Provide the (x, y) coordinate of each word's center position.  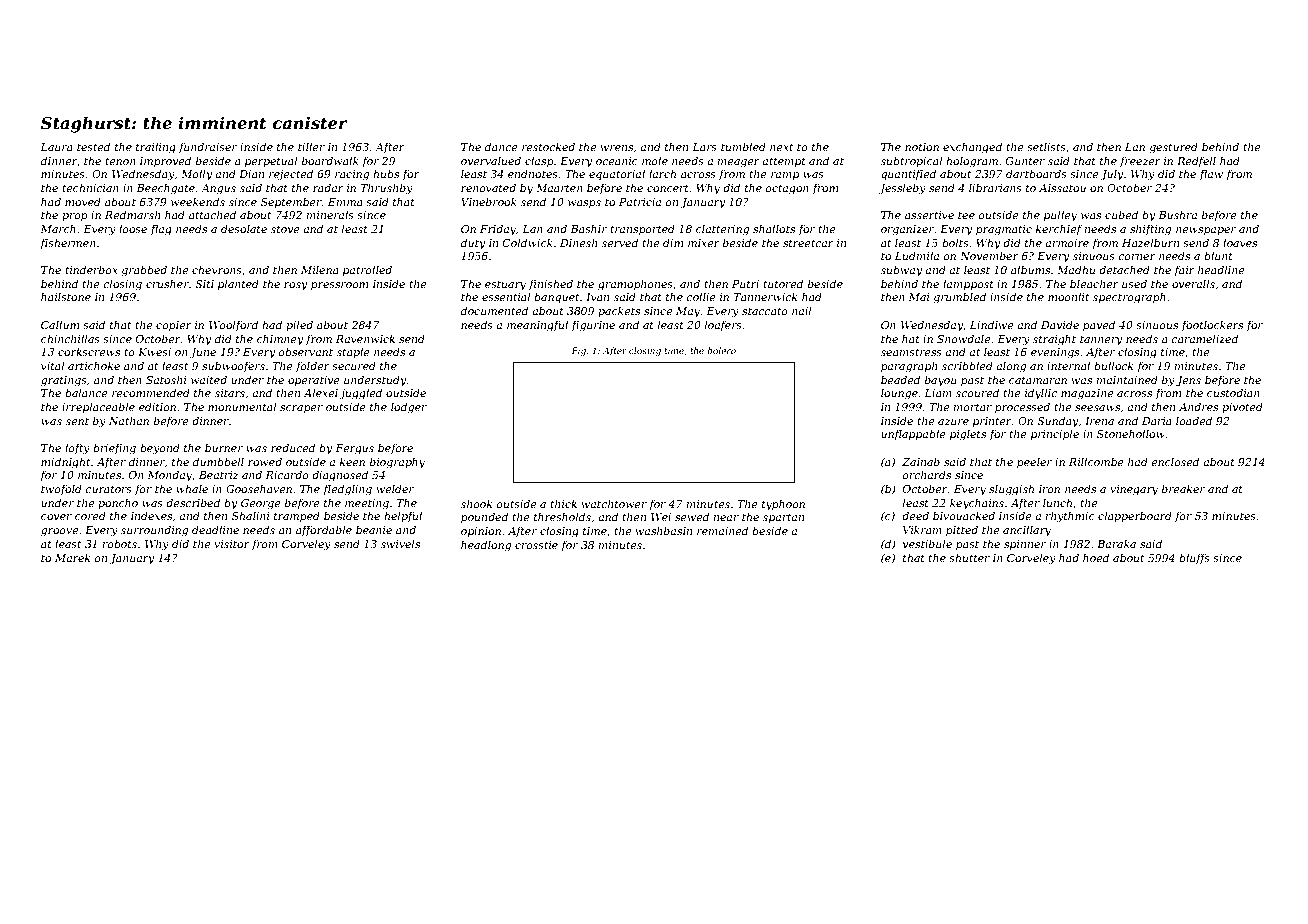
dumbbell (218, 461)
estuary (505, 286)
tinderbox (91, 269)
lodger (409, 408)
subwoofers (233, 366)
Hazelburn (1150, 242)
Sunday (1057, 422)
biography (397, 463)
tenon (120, 161)
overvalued (491, 160)
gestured (1173, 148)
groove (60, 532)
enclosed (1175, 461)
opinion (481, 532)
